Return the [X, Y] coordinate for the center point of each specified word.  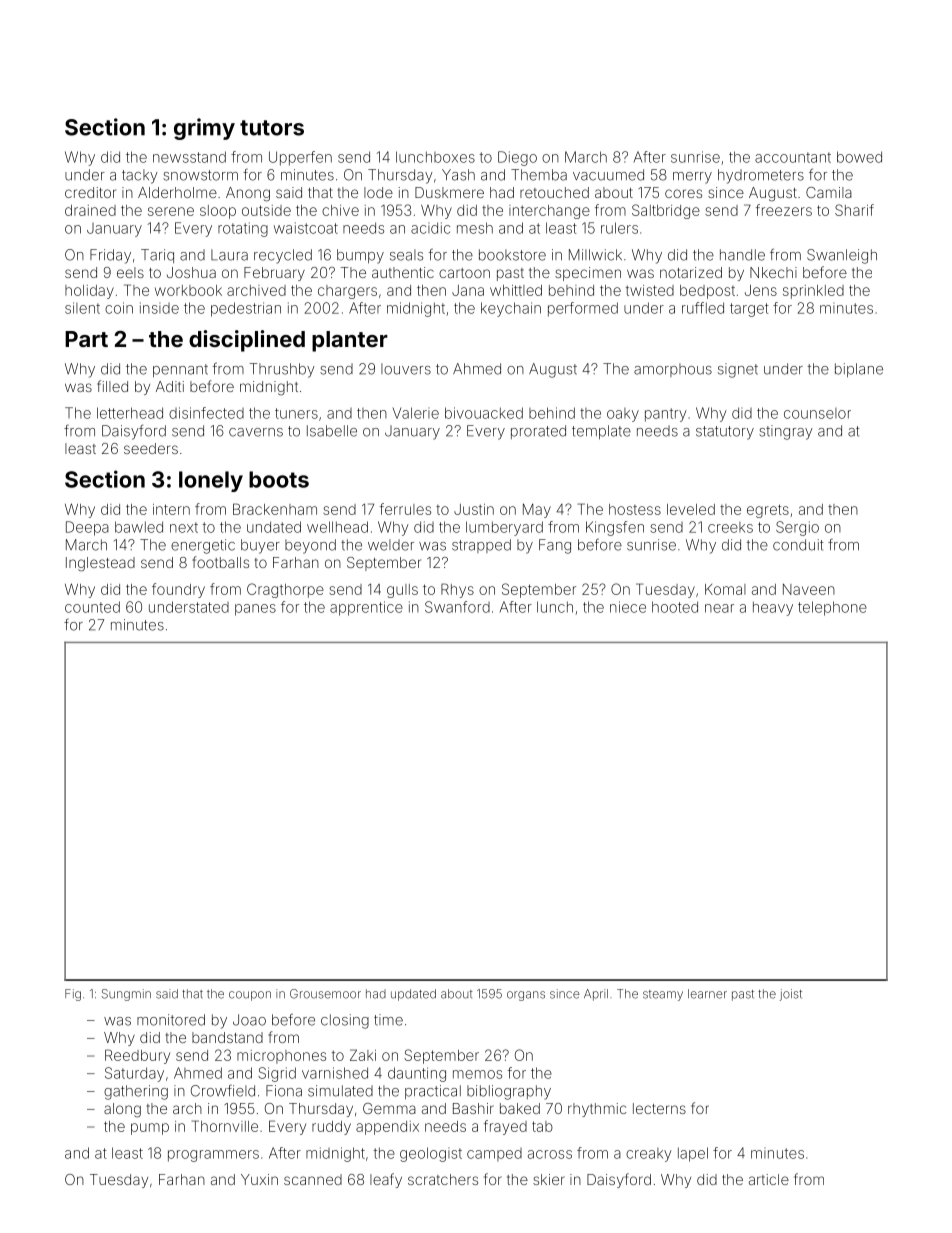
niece [628, 607]
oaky [623, 415]
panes [255, 610]
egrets [768, 511]
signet [738, 370]
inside [159, 308]
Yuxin [259, 1179]
